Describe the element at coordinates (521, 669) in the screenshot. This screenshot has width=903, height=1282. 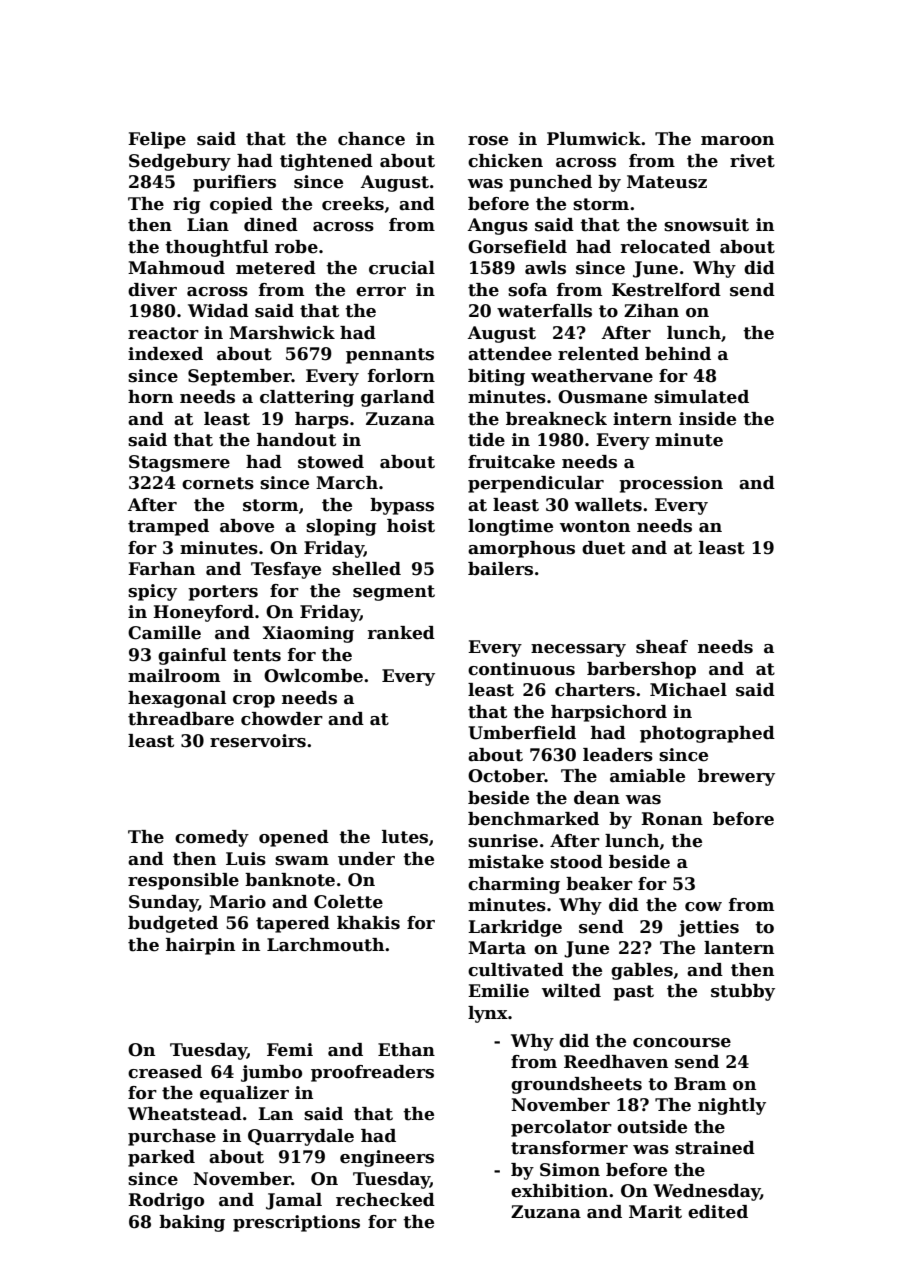
I see `continuous` at that location.
